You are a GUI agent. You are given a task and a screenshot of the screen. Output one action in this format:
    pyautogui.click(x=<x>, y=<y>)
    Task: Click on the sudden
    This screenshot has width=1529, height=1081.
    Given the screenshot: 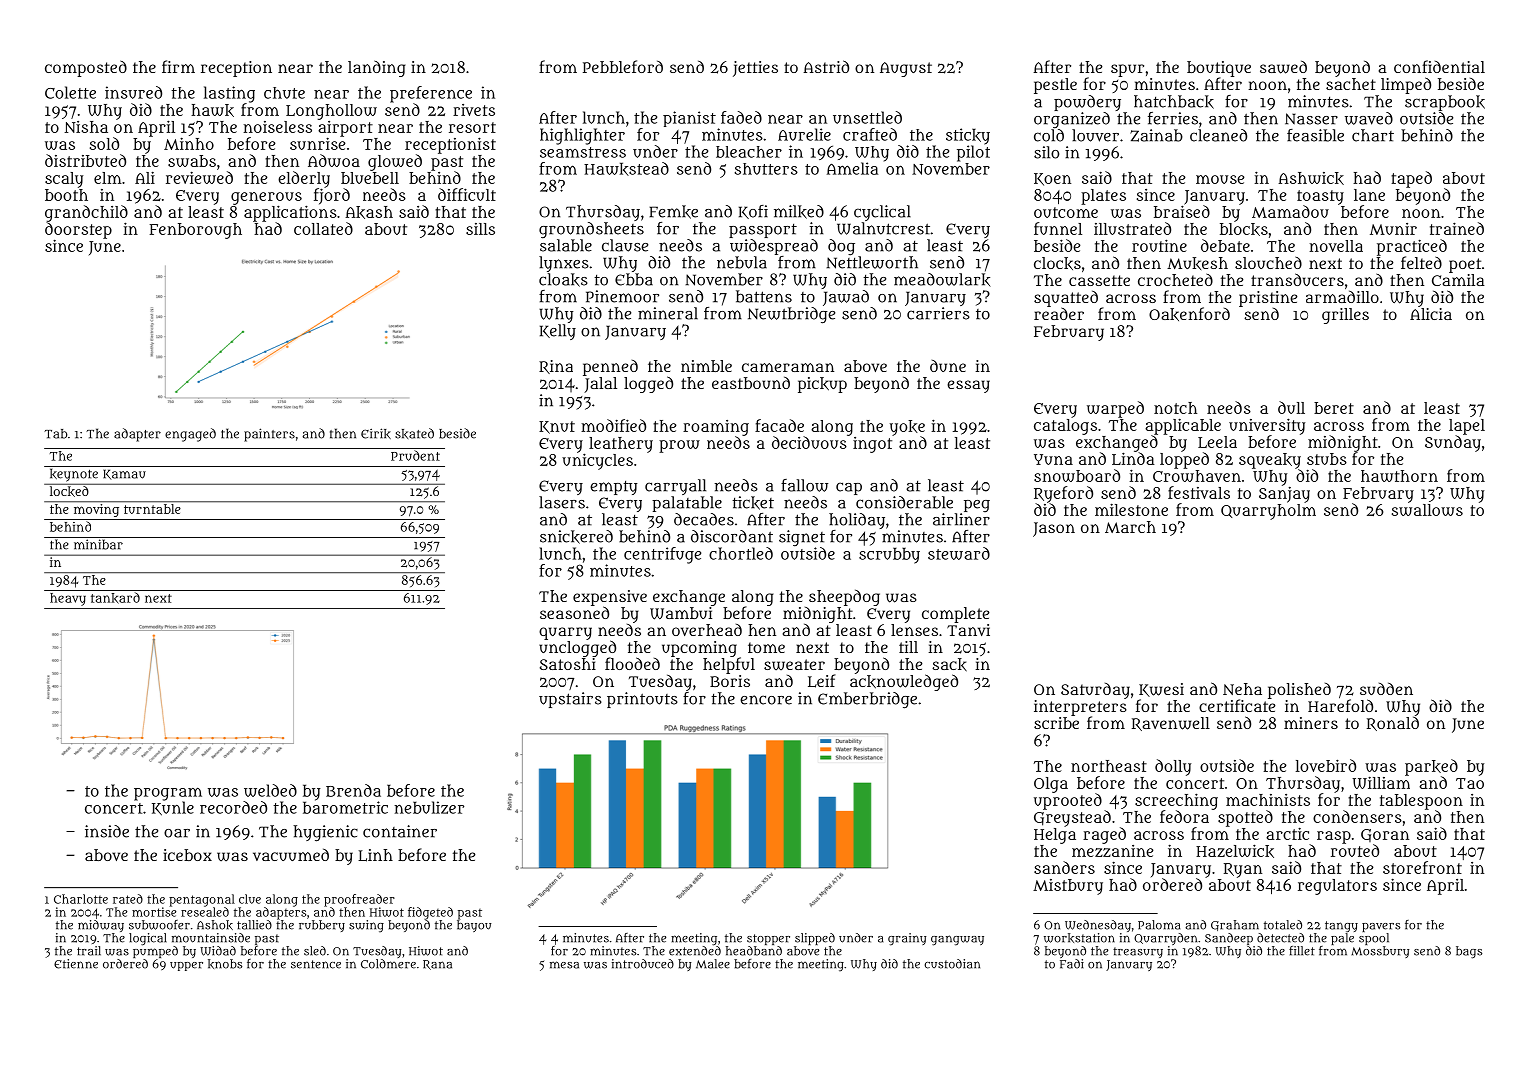 What is the action you would take?
    pyautogui.click(x=1386, y=688)
